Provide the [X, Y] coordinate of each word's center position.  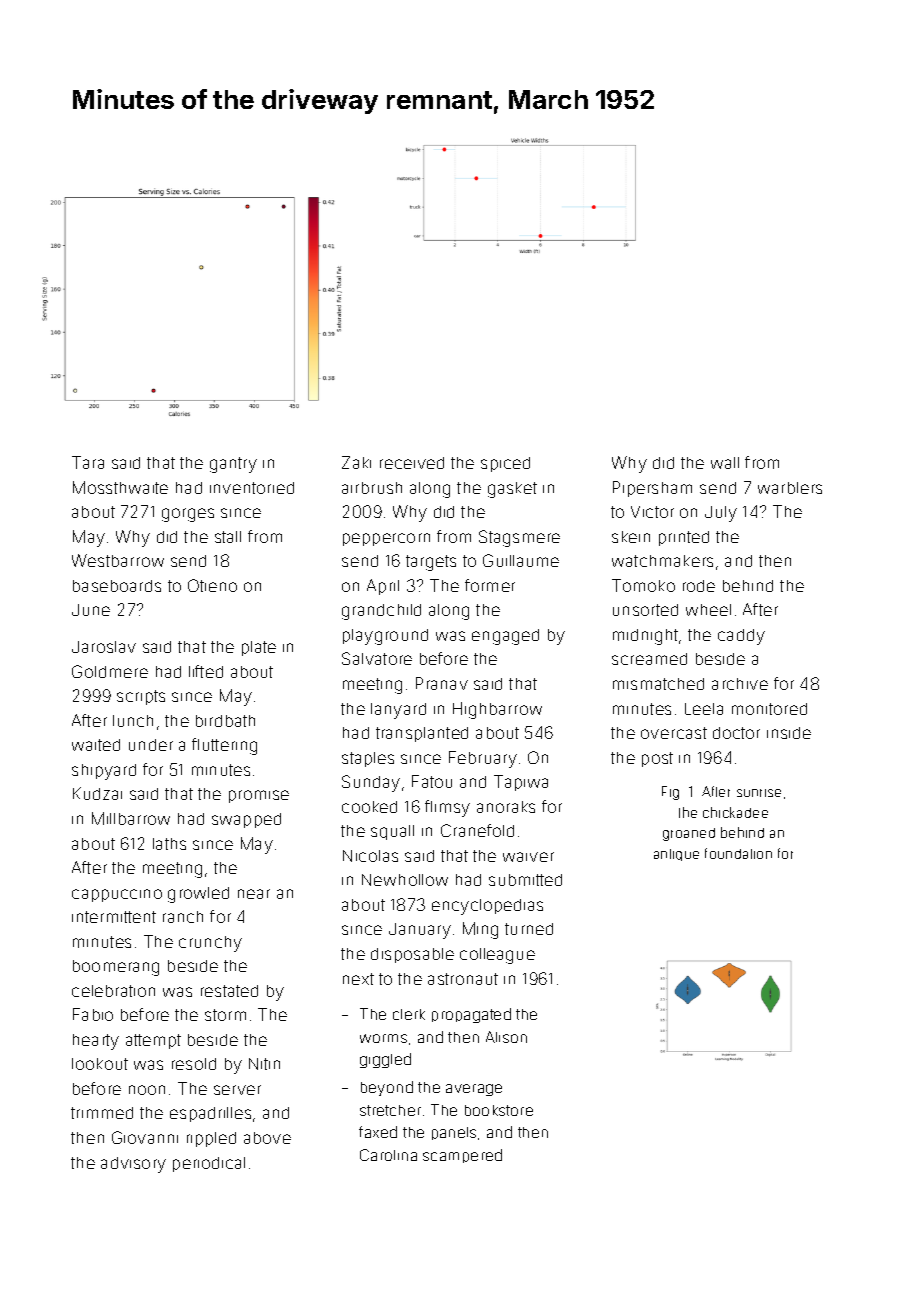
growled [198, 895]
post [657, 759]
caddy [741, 637]
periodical [209, 1164]
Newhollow [405, 880]
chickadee [735, 812]
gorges [188, 515]
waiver [528, 857]
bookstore [499, 1110]
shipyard [104, 772]
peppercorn [386, 539]
